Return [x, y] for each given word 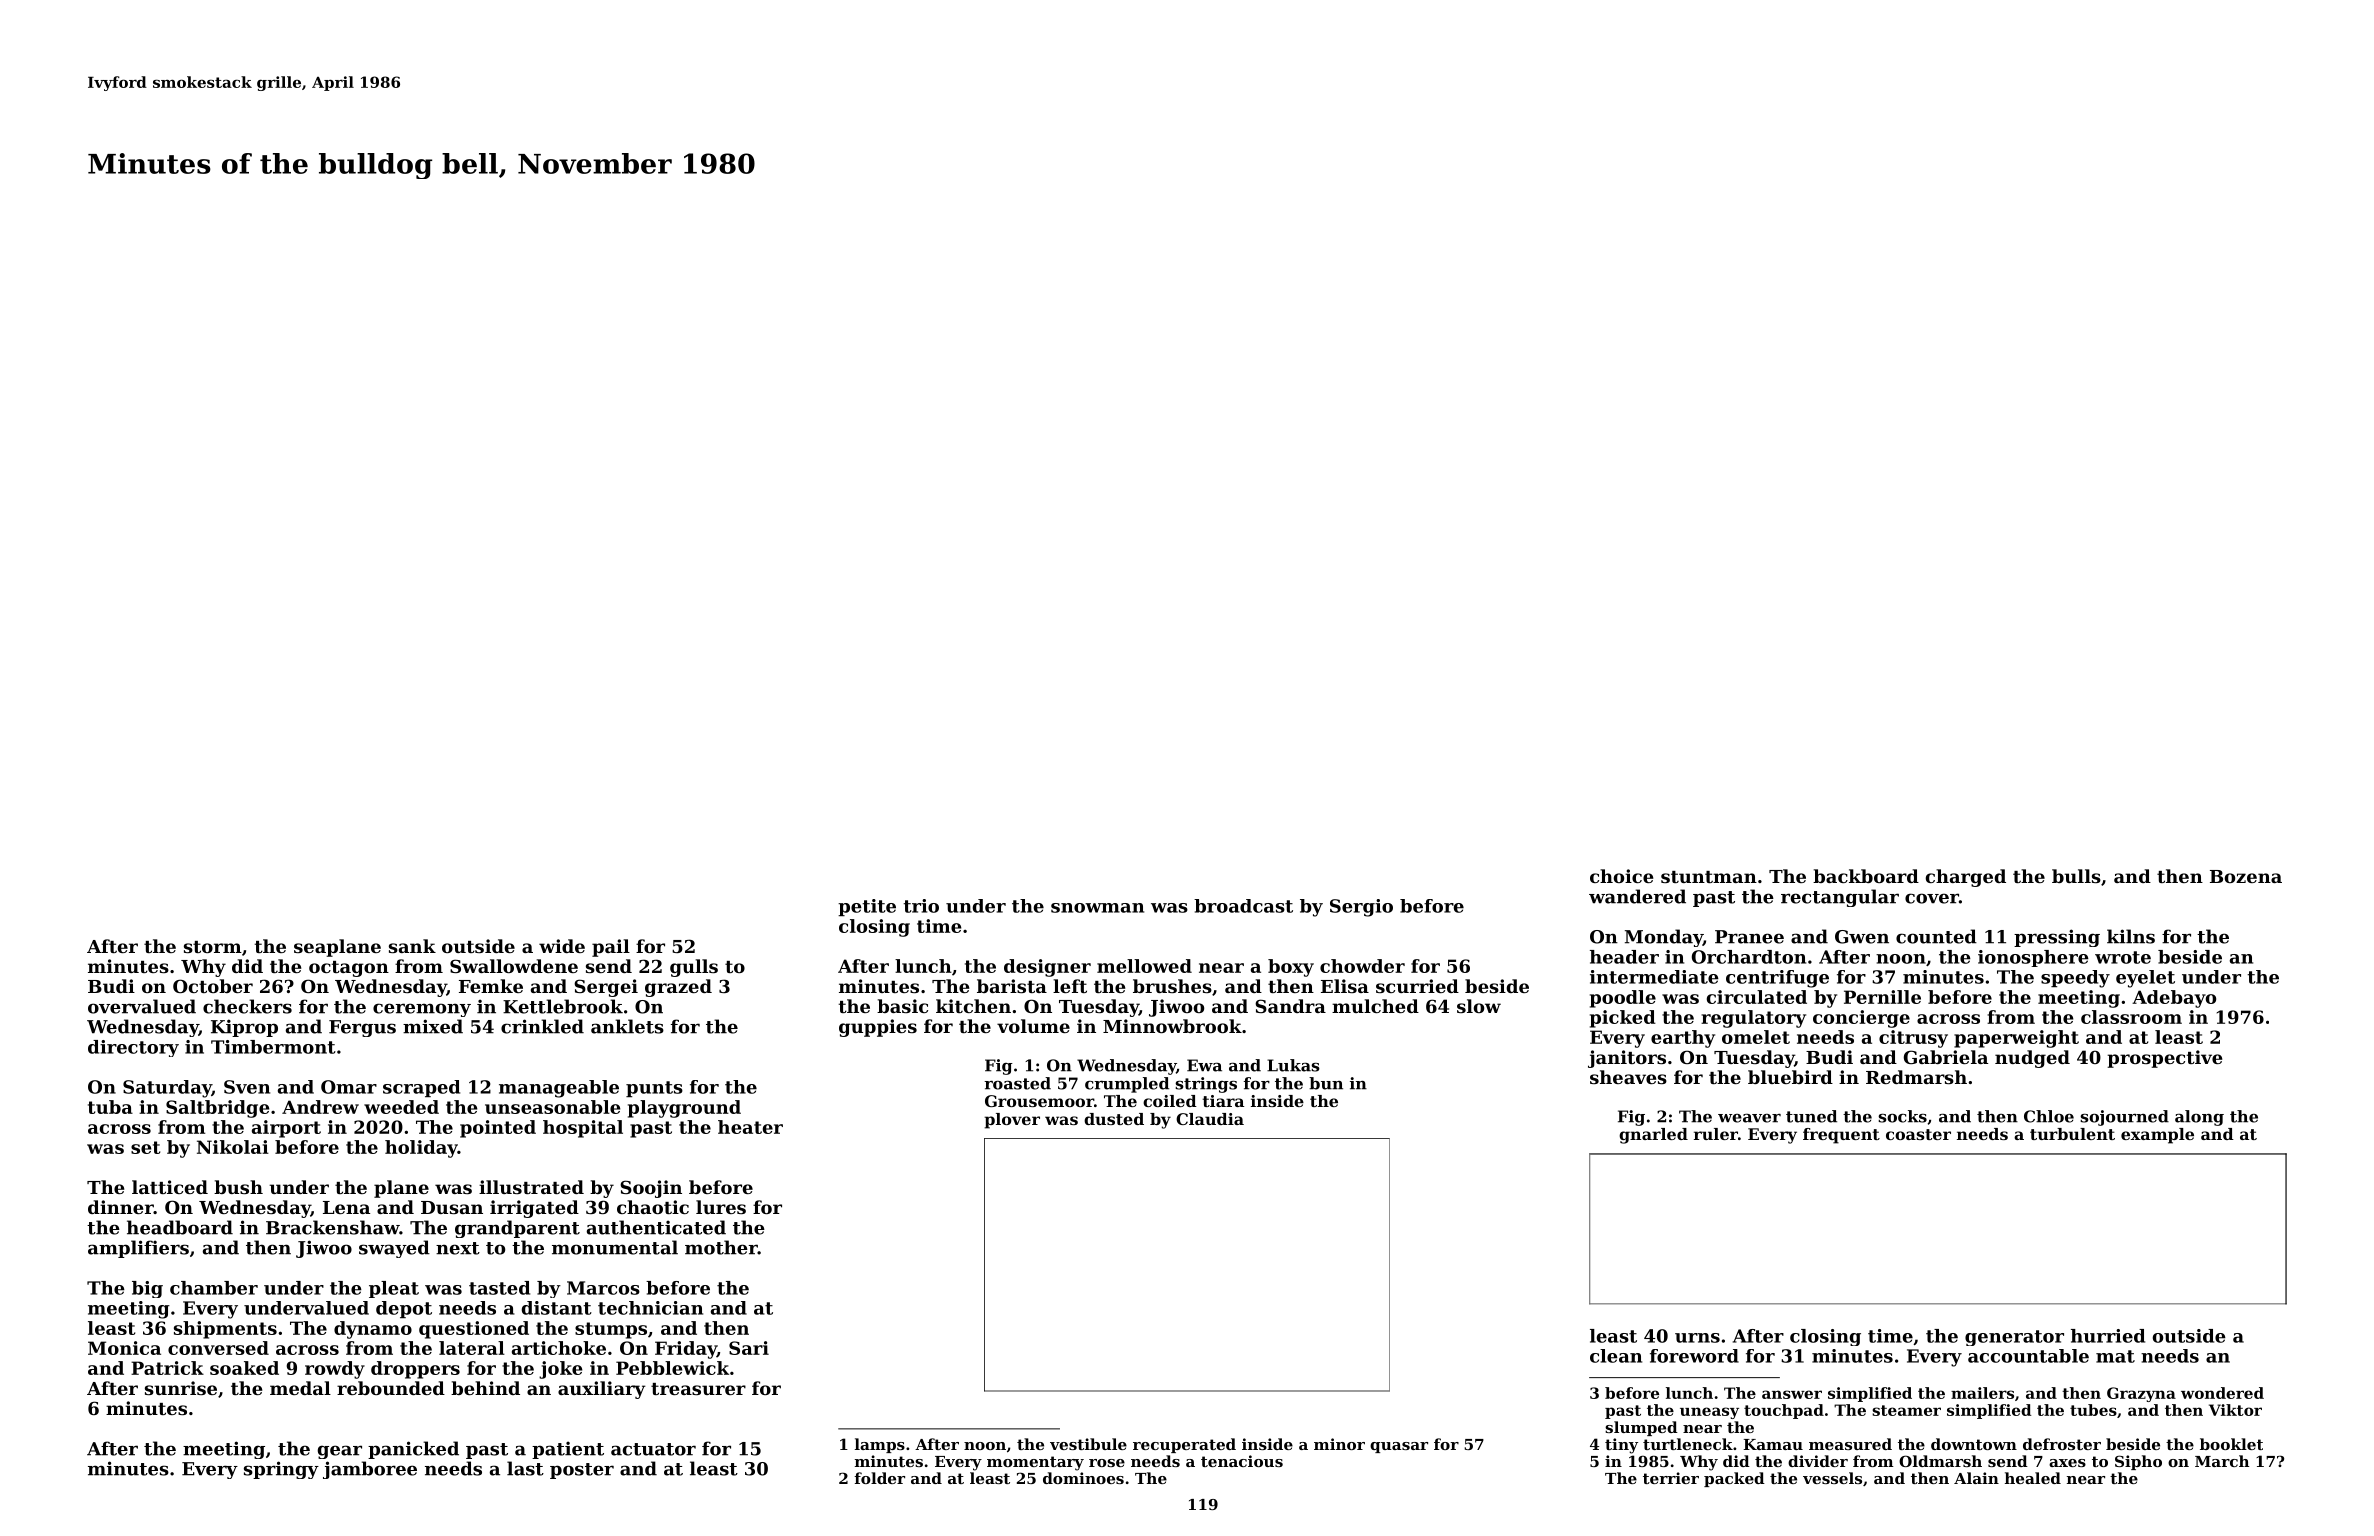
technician [650, 1308]
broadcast [1243, 906]
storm [213, 947]
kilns [2131, 936]
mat [2115, 1356]
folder [879, 1478]
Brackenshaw [333, 1227]
